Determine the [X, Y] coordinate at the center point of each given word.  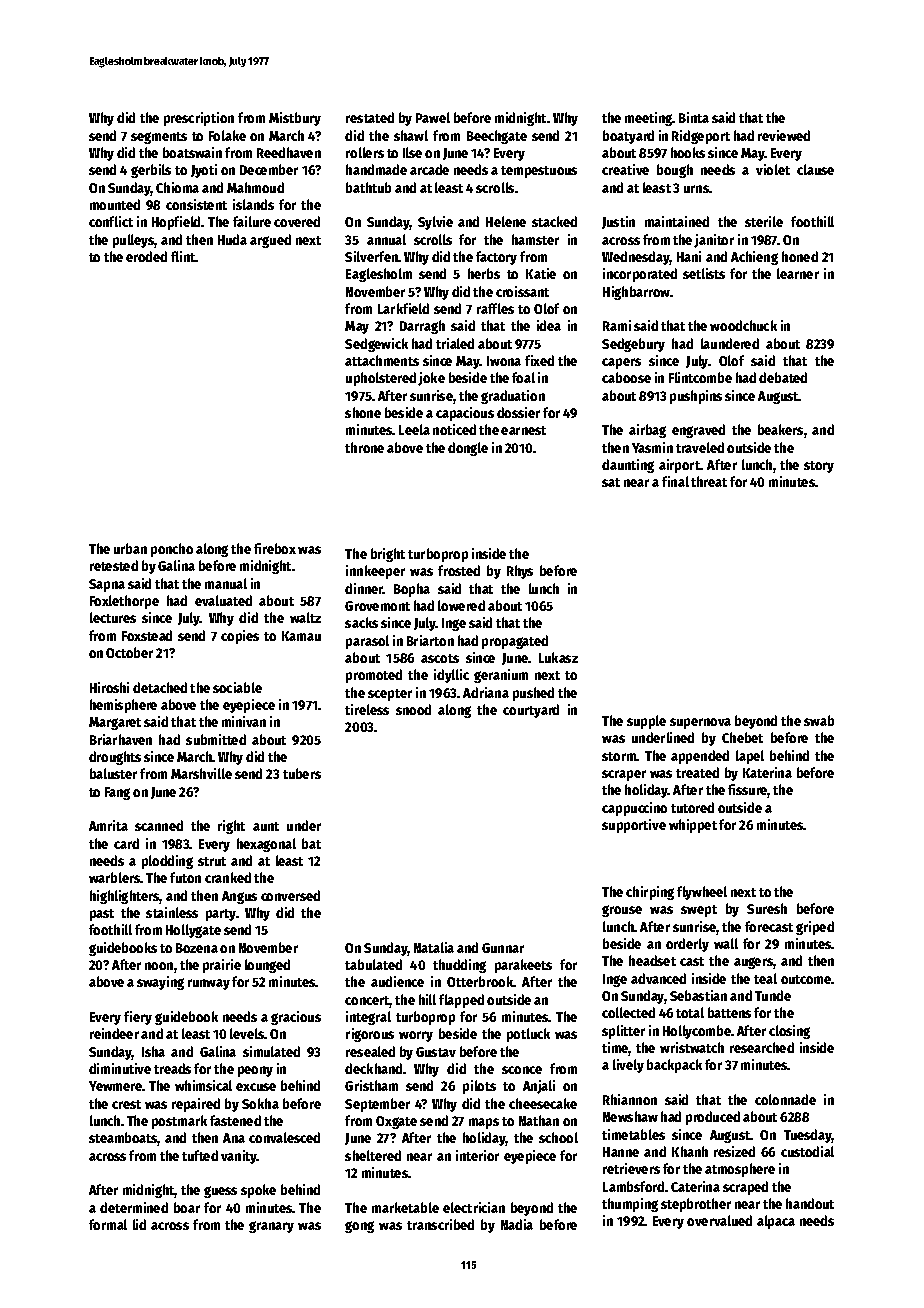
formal [108, 1224]
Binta [694, 117]
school [558, 1137]
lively [628, 1066]
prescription [199, 119]
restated [370, 117]
